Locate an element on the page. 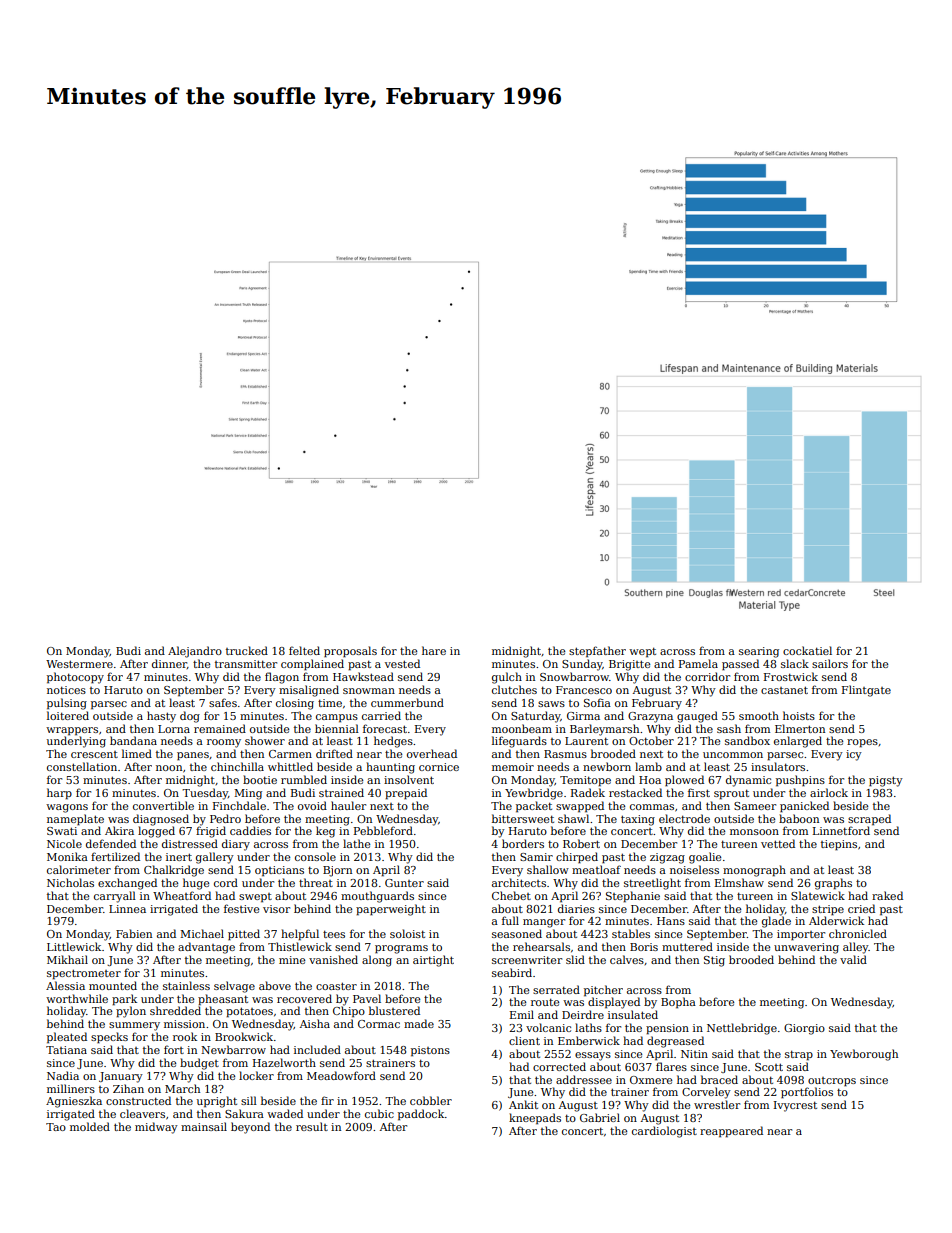 Image resolution: width=952 pixels, height=1233 pixels. Gunter is located at coordinates (404, 883).
